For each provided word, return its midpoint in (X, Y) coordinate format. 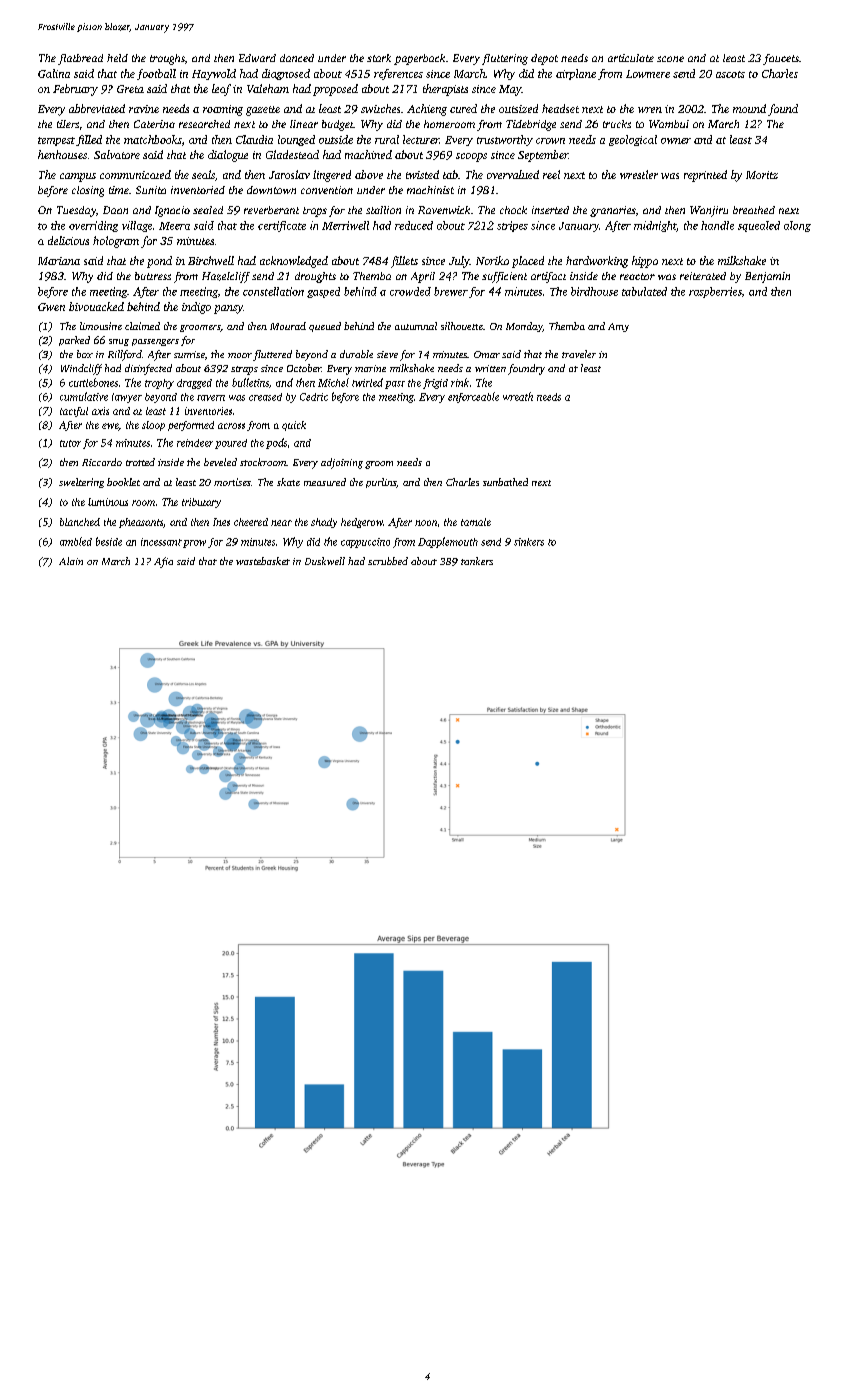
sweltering (81, 483)
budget (338, 125)
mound (749, 108)
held (117, 58)
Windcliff (81, 369)
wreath (518, 396)
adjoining (342, 463)
